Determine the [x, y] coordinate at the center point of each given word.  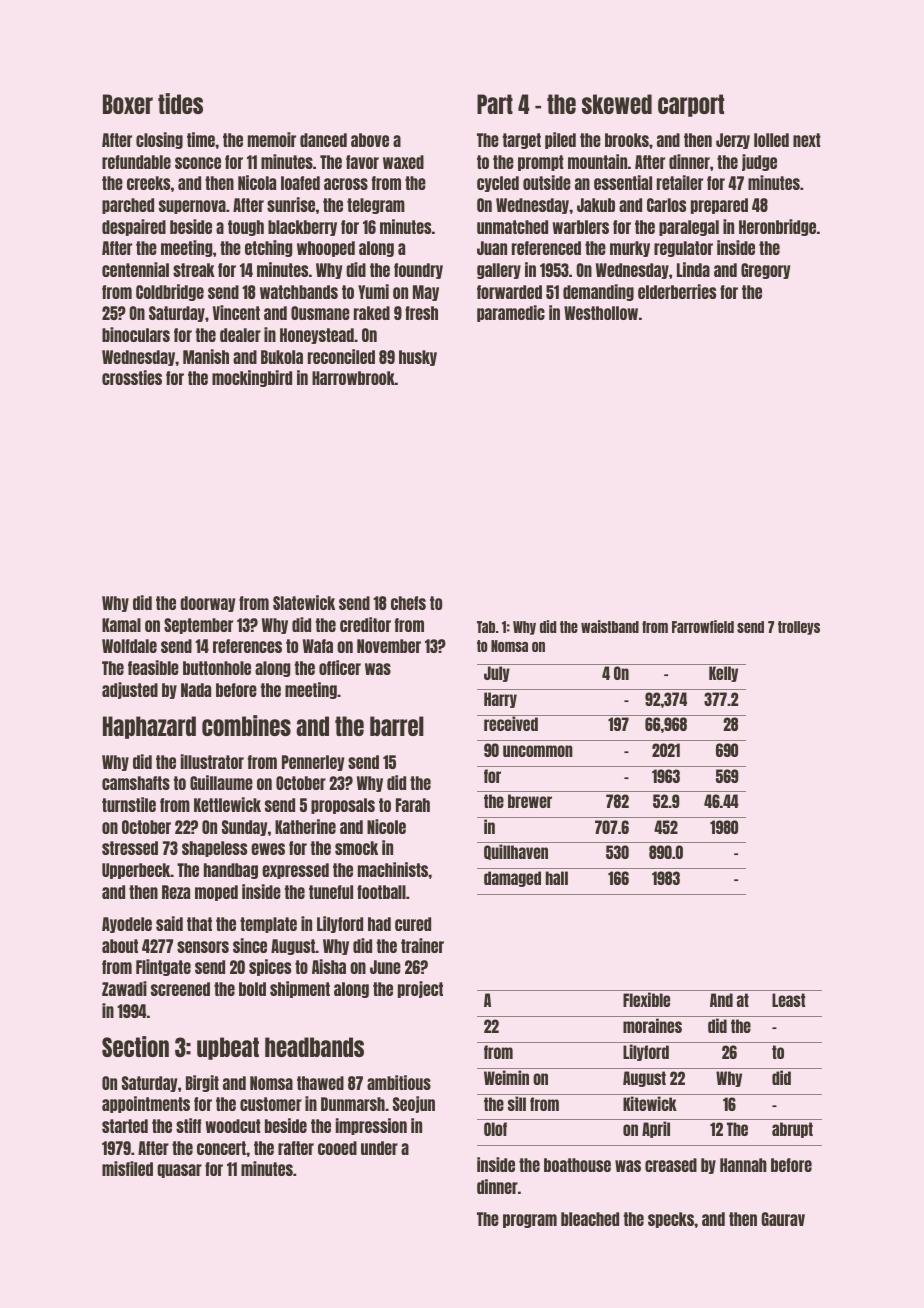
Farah [413, 805]
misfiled [127, 1168]
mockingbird [252, 378]
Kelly [723, 674]
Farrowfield [703, 626]
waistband [610, 626]
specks [671, 1220]
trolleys [799, 628]
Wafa [318, 646]
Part [495, 104]
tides [180, 103]
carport [691, 105]
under [379, 1148]
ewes [268, 849]
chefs [408, 603]
